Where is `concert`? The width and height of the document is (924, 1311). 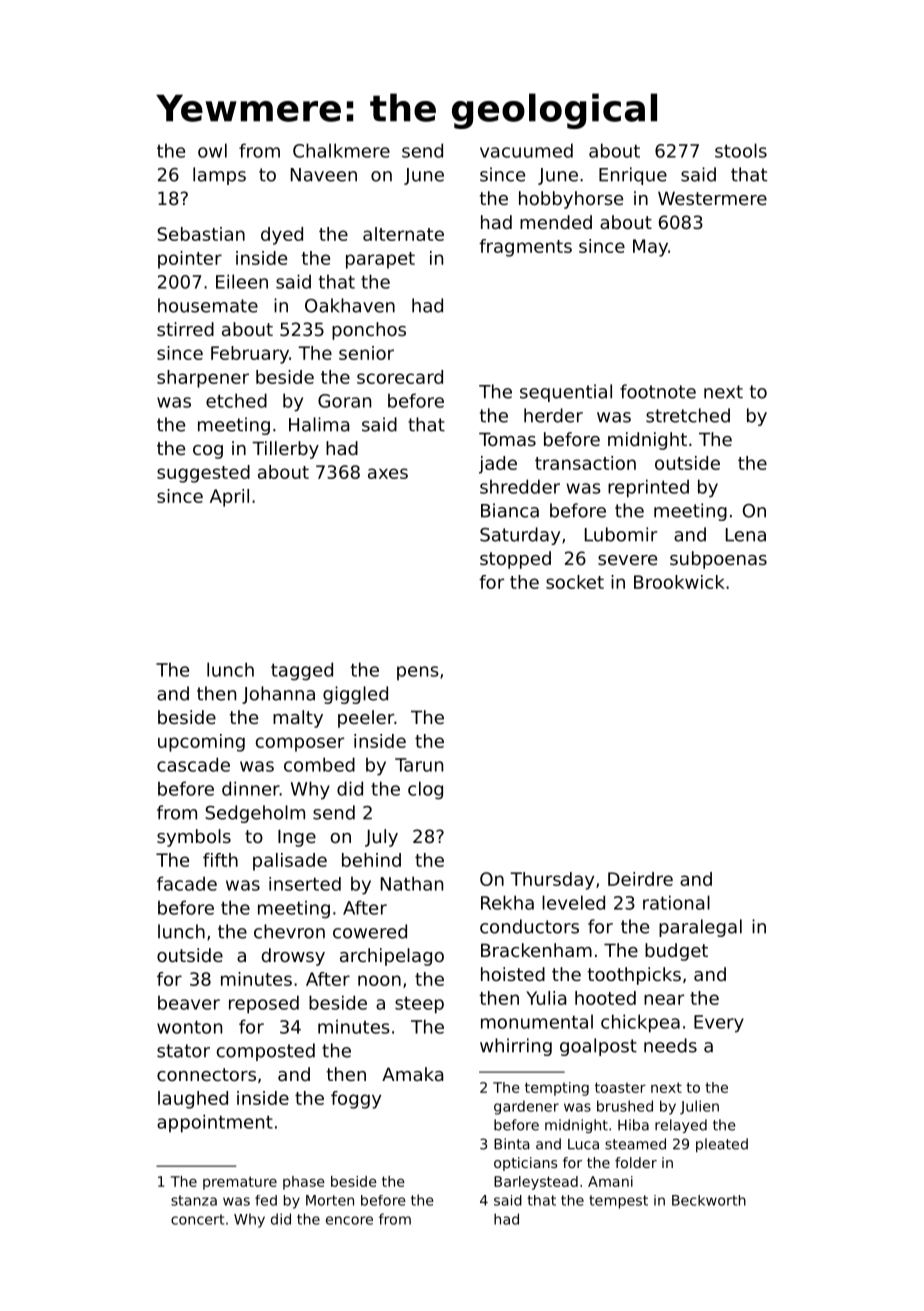 concert is located at coordinates (197, 1219).
